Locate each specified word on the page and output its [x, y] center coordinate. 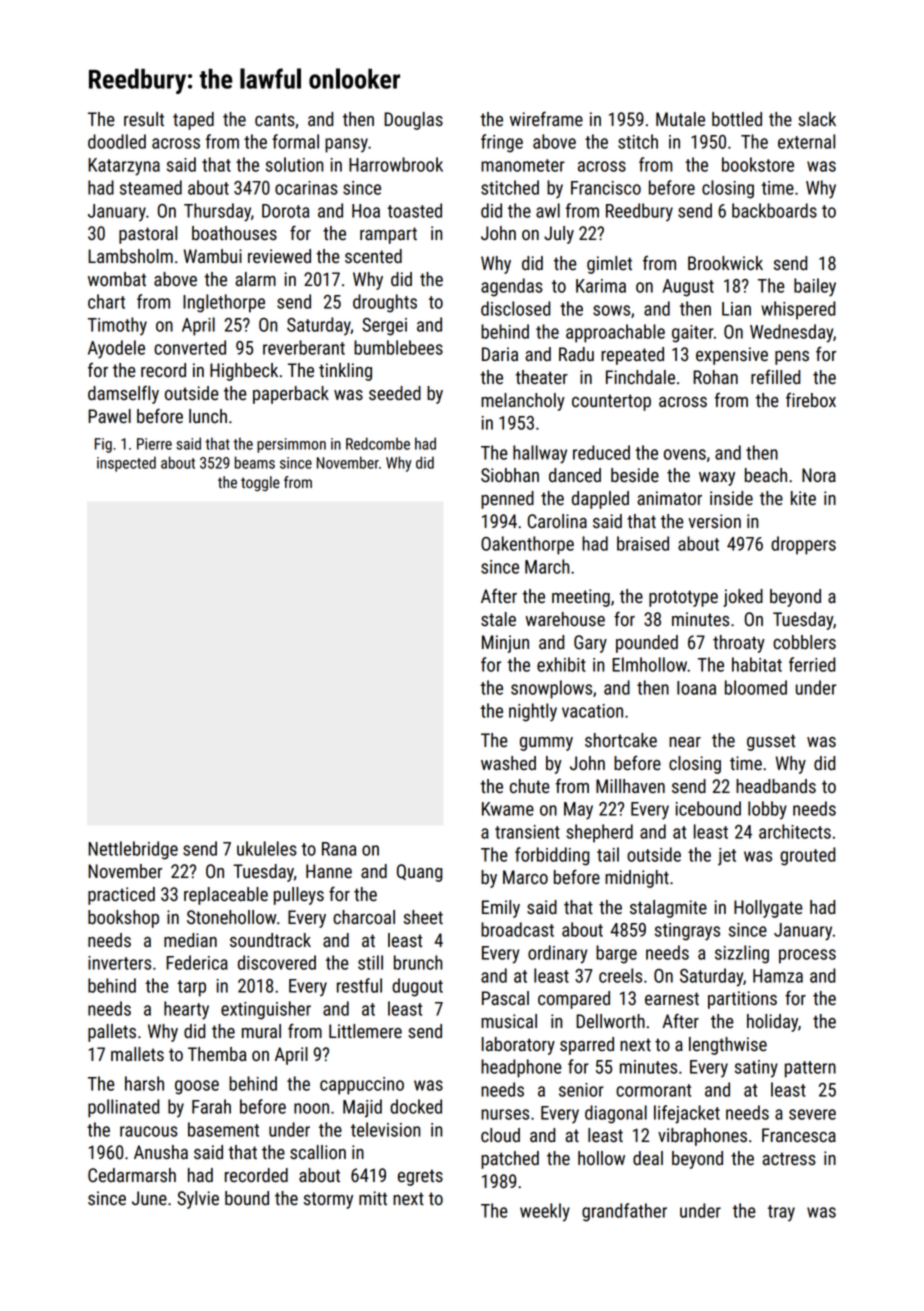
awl [548, 210]
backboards [774, 210]
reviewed [279, 256]
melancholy [523, 402]
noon [311, 1108]
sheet [423, 917]
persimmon [291, 445]
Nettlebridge [133, 850]
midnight [637, 879]
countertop [611, 402]
